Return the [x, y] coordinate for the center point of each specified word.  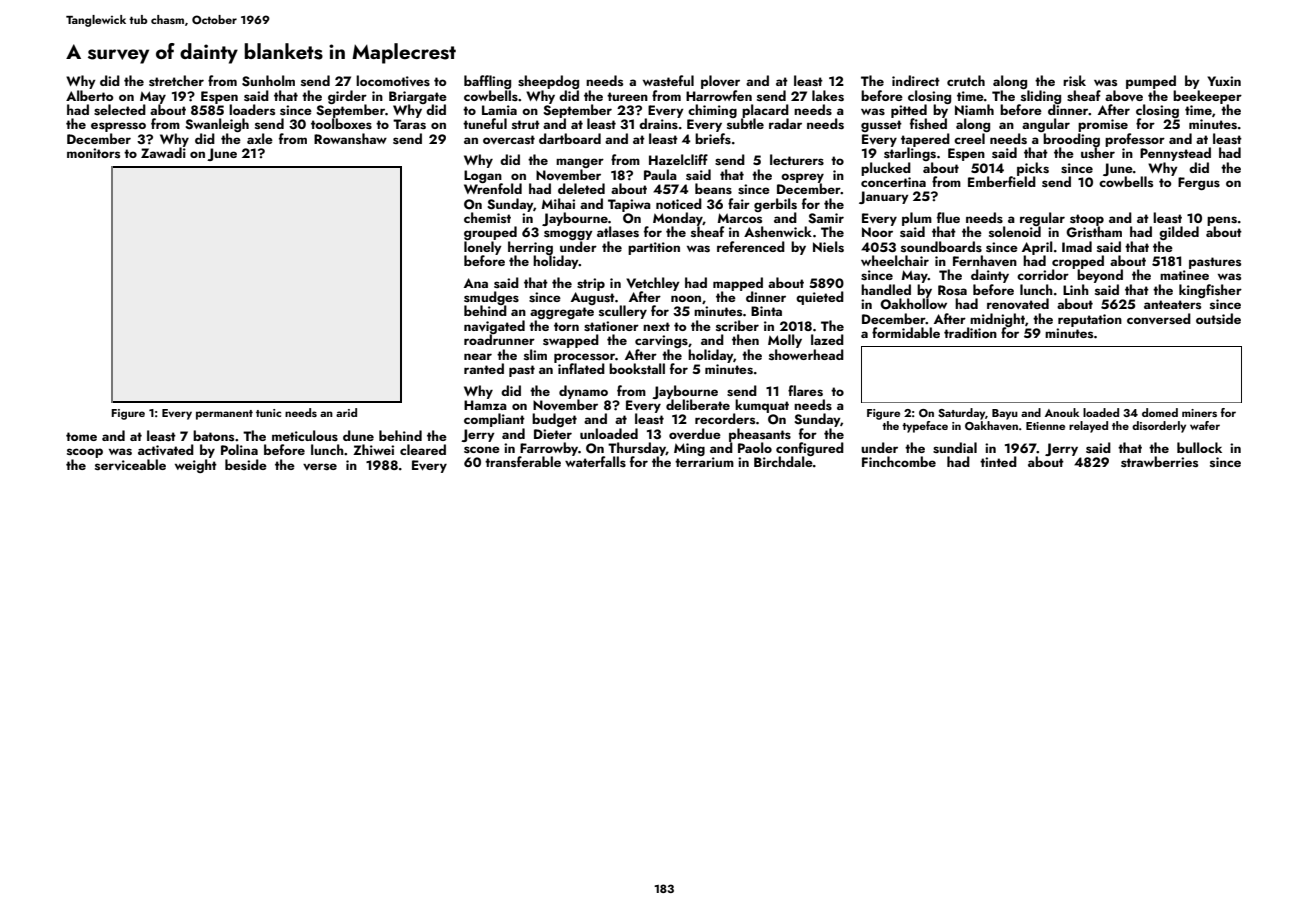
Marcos [740, 218]
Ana [476, 283]
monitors [93, 153]
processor [584, 358]
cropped [1078, 262]
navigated [494, 327]
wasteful [668, 80]
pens [1222, 221]
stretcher [176, 80]
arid [346, 412]
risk [1074, 80]
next [656, 326]
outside [1218, 318]
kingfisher [1210, 291]
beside [246, 464]
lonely [483, 248]
